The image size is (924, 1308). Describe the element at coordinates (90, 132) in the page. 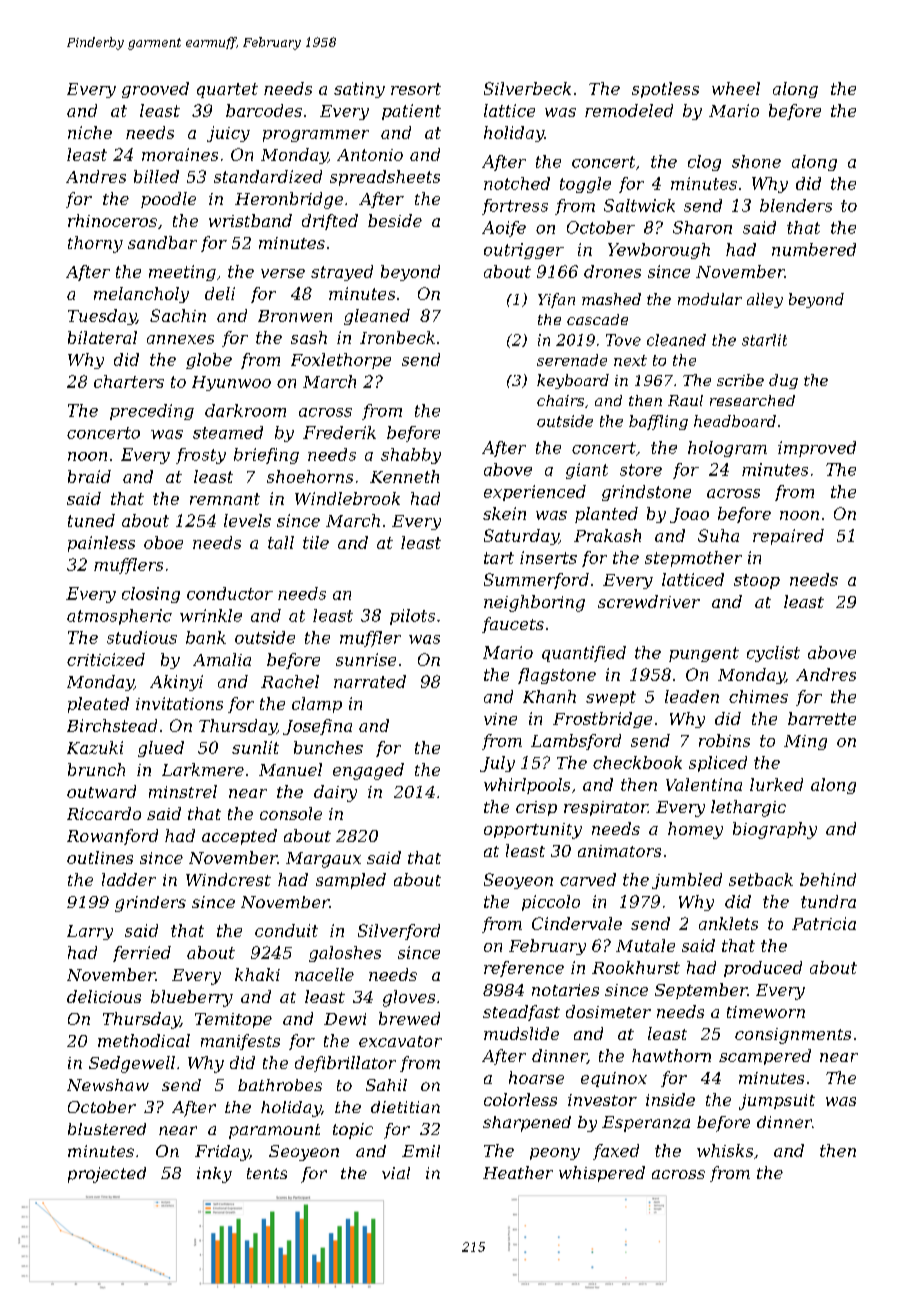

I see `niche` at that location.
